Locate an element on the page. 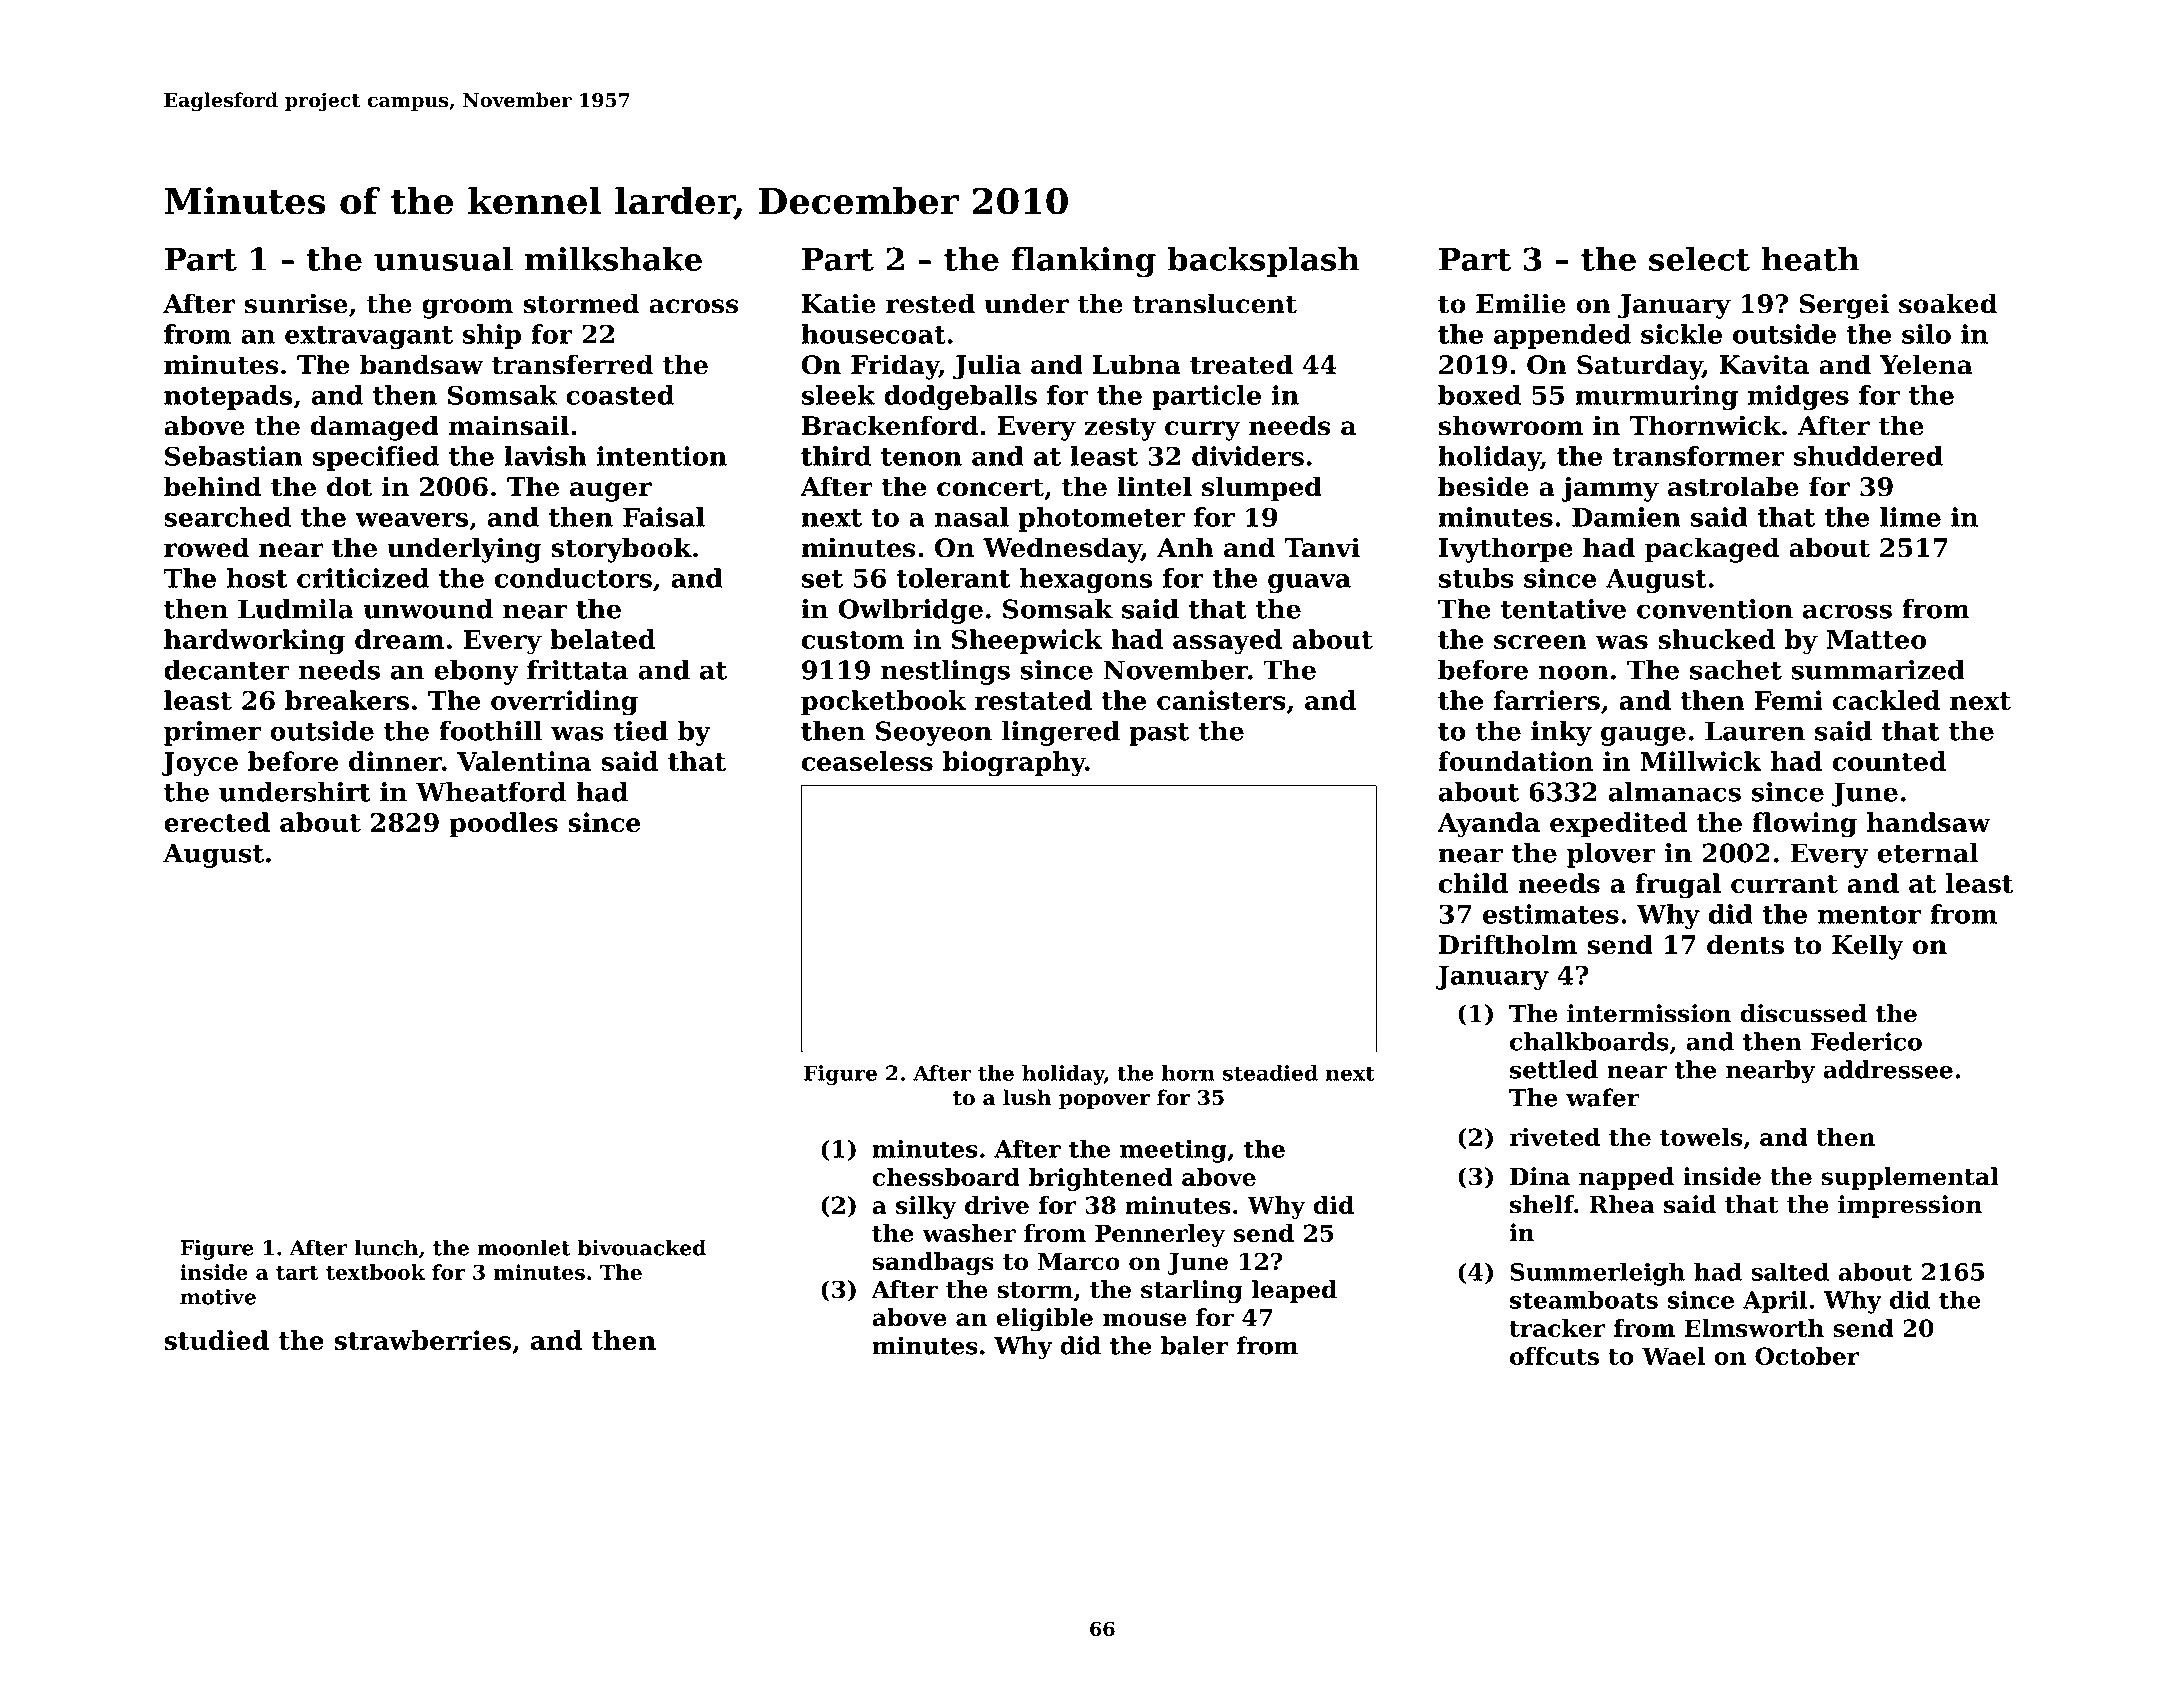  packaged is located at coordinates (1712, 550).
